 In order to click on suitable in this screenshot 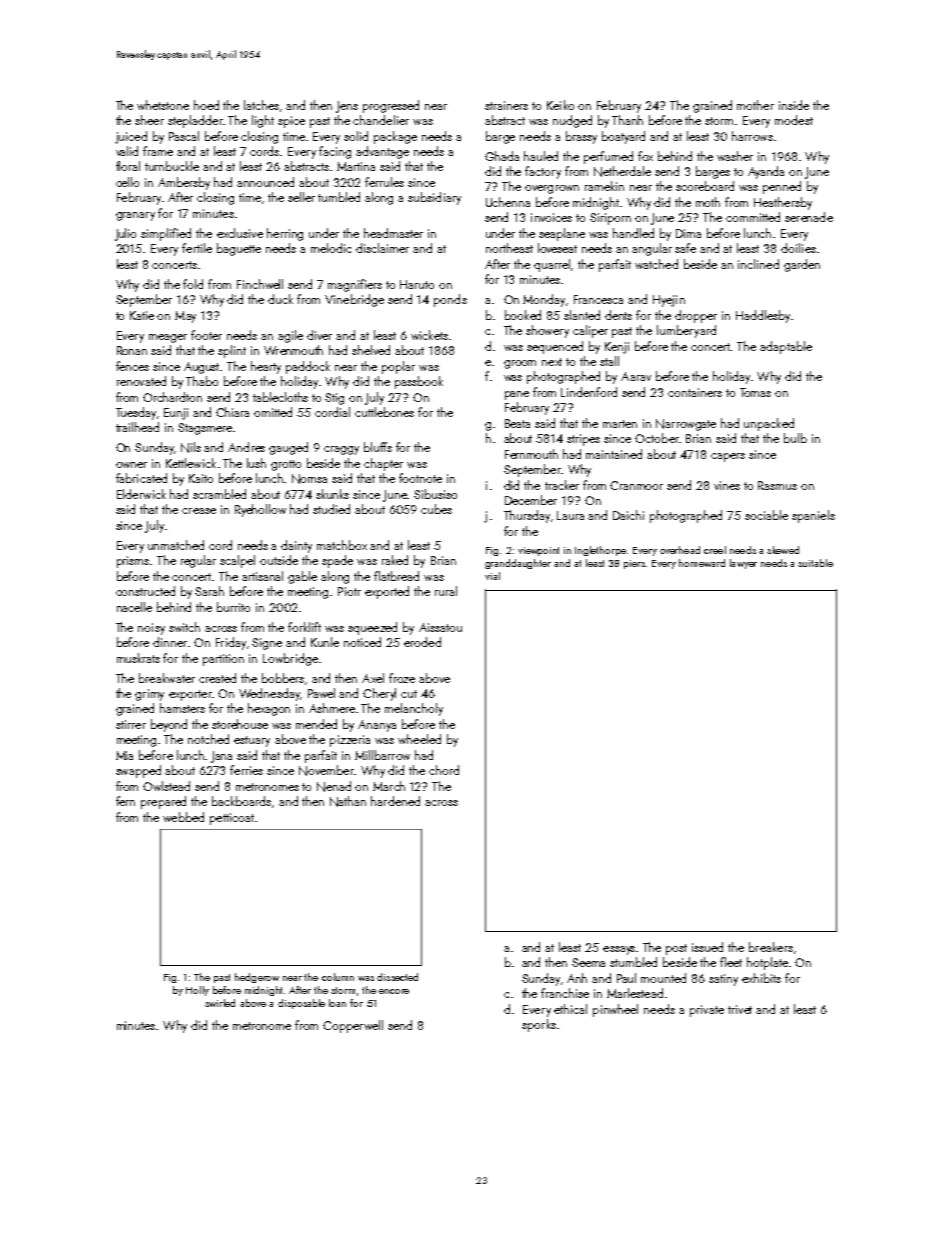, I will do `click(815, 563)`.
